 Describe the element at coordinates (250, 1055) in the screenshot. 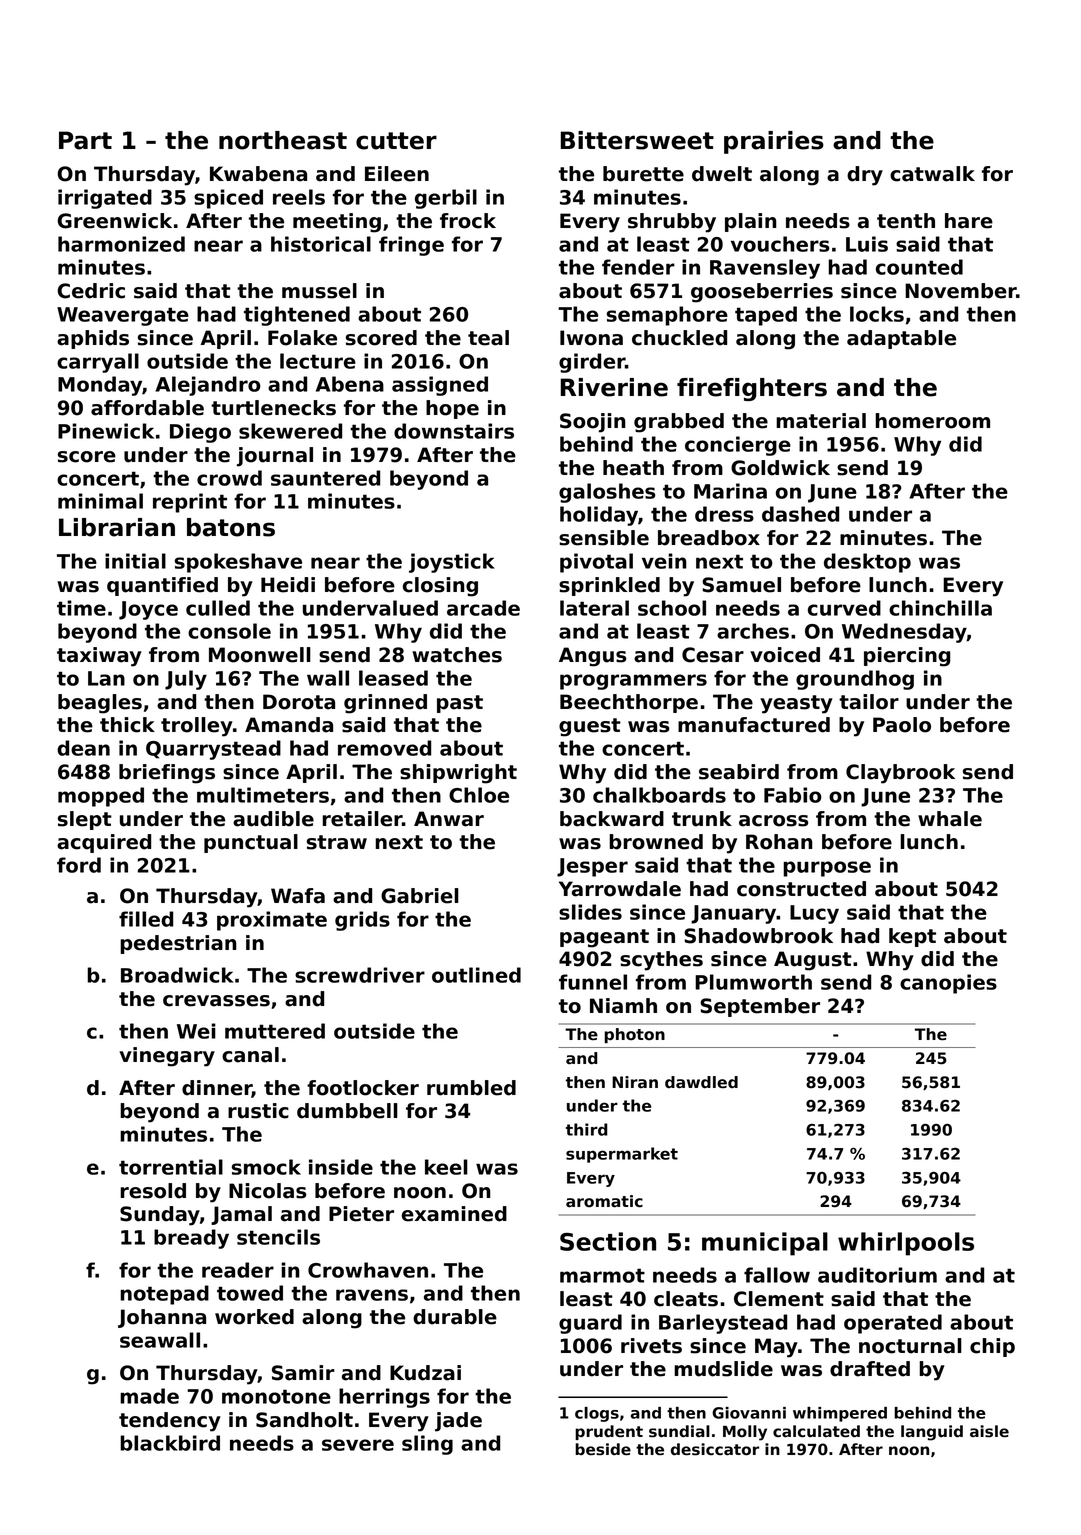

I see `canal` at that location.
